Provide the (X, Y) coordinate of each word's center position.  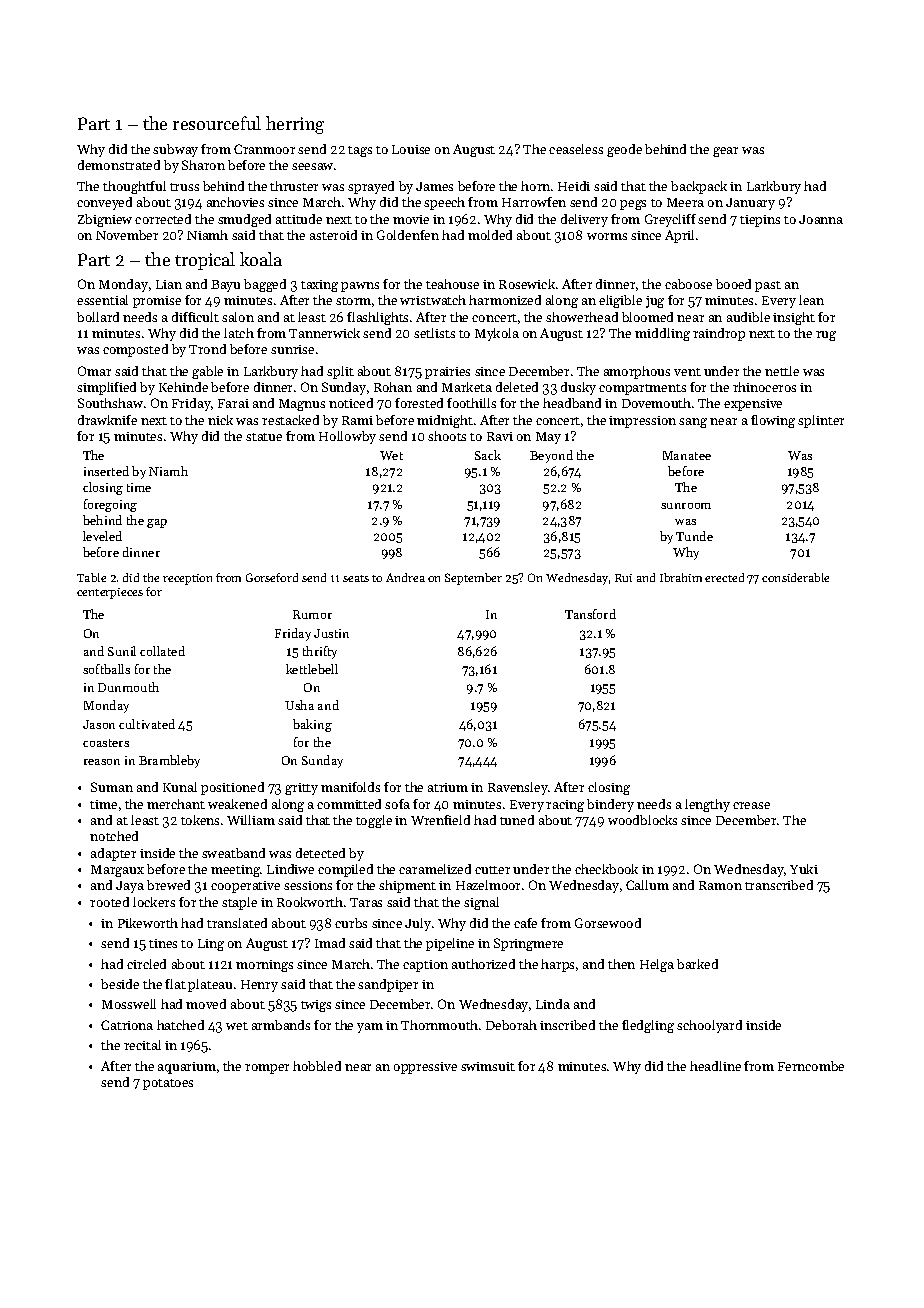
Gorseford (272, 577)
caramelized (435, 869)
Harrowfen (534, 202)
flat (175, 984)
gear (725, 152)
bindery (610, 805)
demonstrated (119, 165)
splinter (821, 421)
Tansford (590, 614)
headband (572, 403)
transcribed (779, 885)
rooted (109, 902)
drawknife (107, 420)
